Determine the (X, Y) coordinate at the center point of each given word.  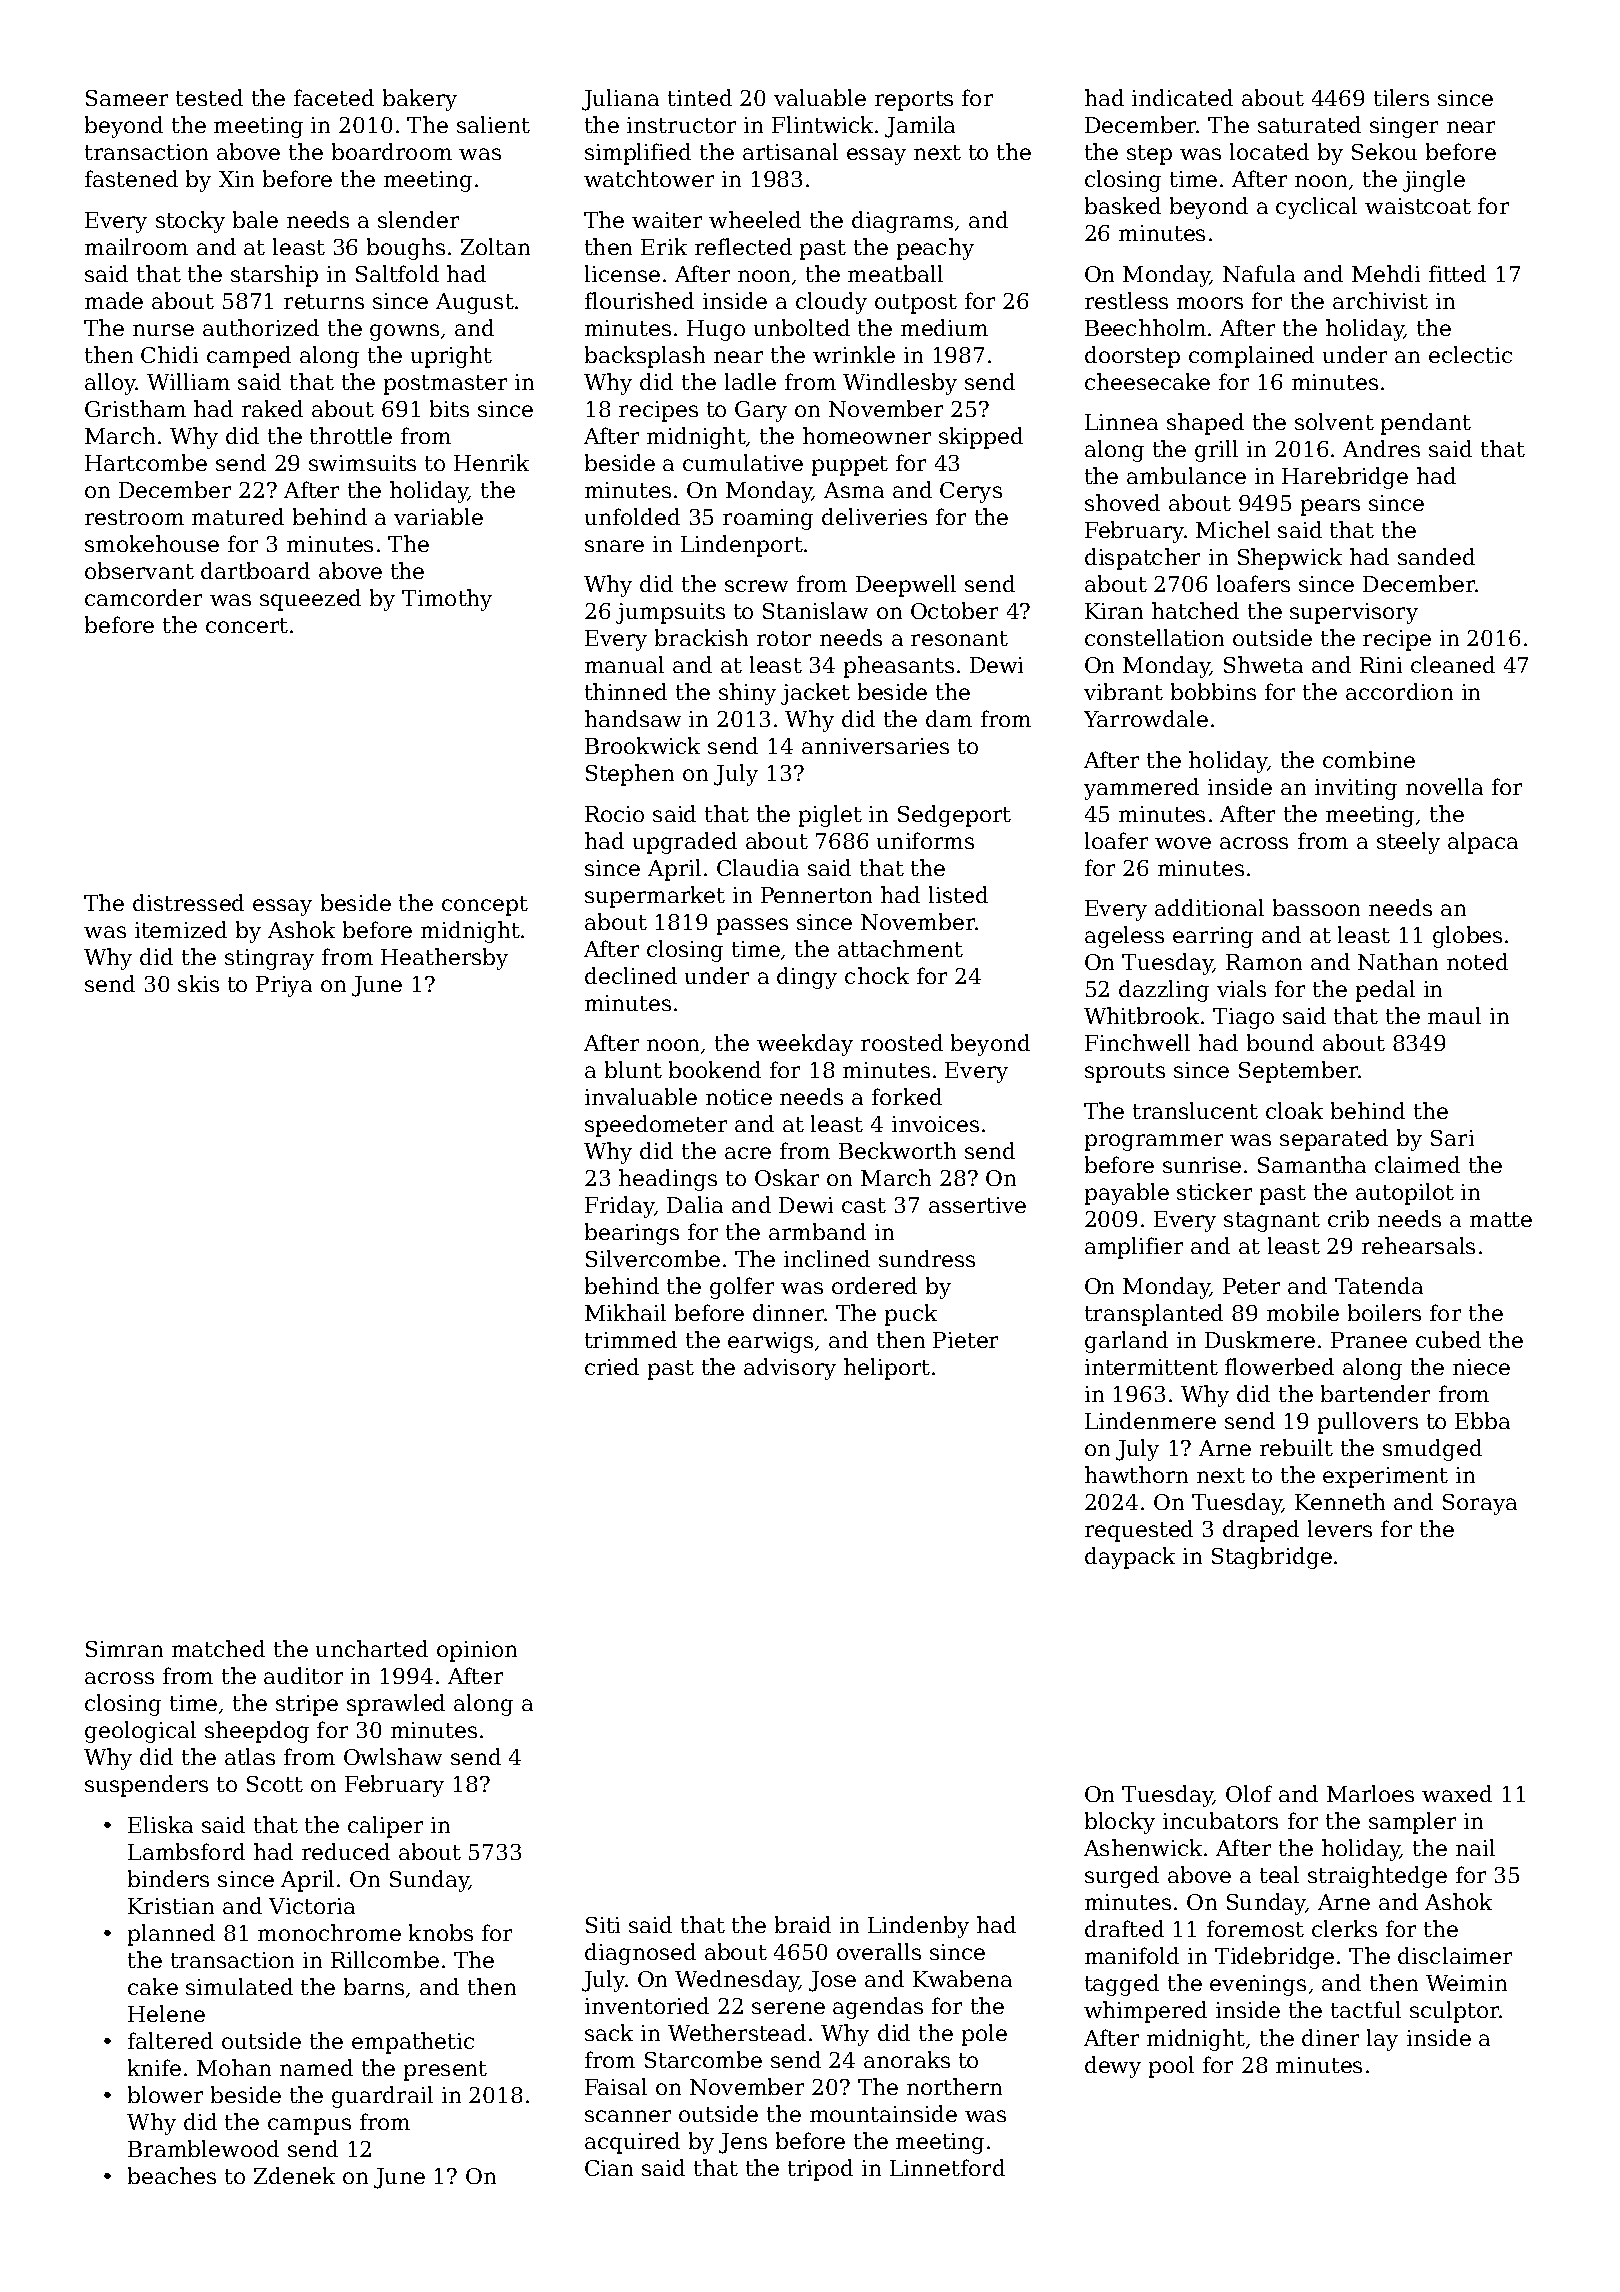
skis (198, 983)
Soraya (1480, 1504)
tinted (700, 97)
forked (907, 1096)
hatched (1195, 610)
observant (139, 570)
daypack (1130, 1558)
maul (1454, 1015)
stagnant (1272, 1222)
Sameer (127, 98)
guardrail (382, 2097)
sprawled (396, 1705)
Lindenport (742, 546)
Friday (620, 1207)
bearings (632, 1234)
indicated (1182, 97)
